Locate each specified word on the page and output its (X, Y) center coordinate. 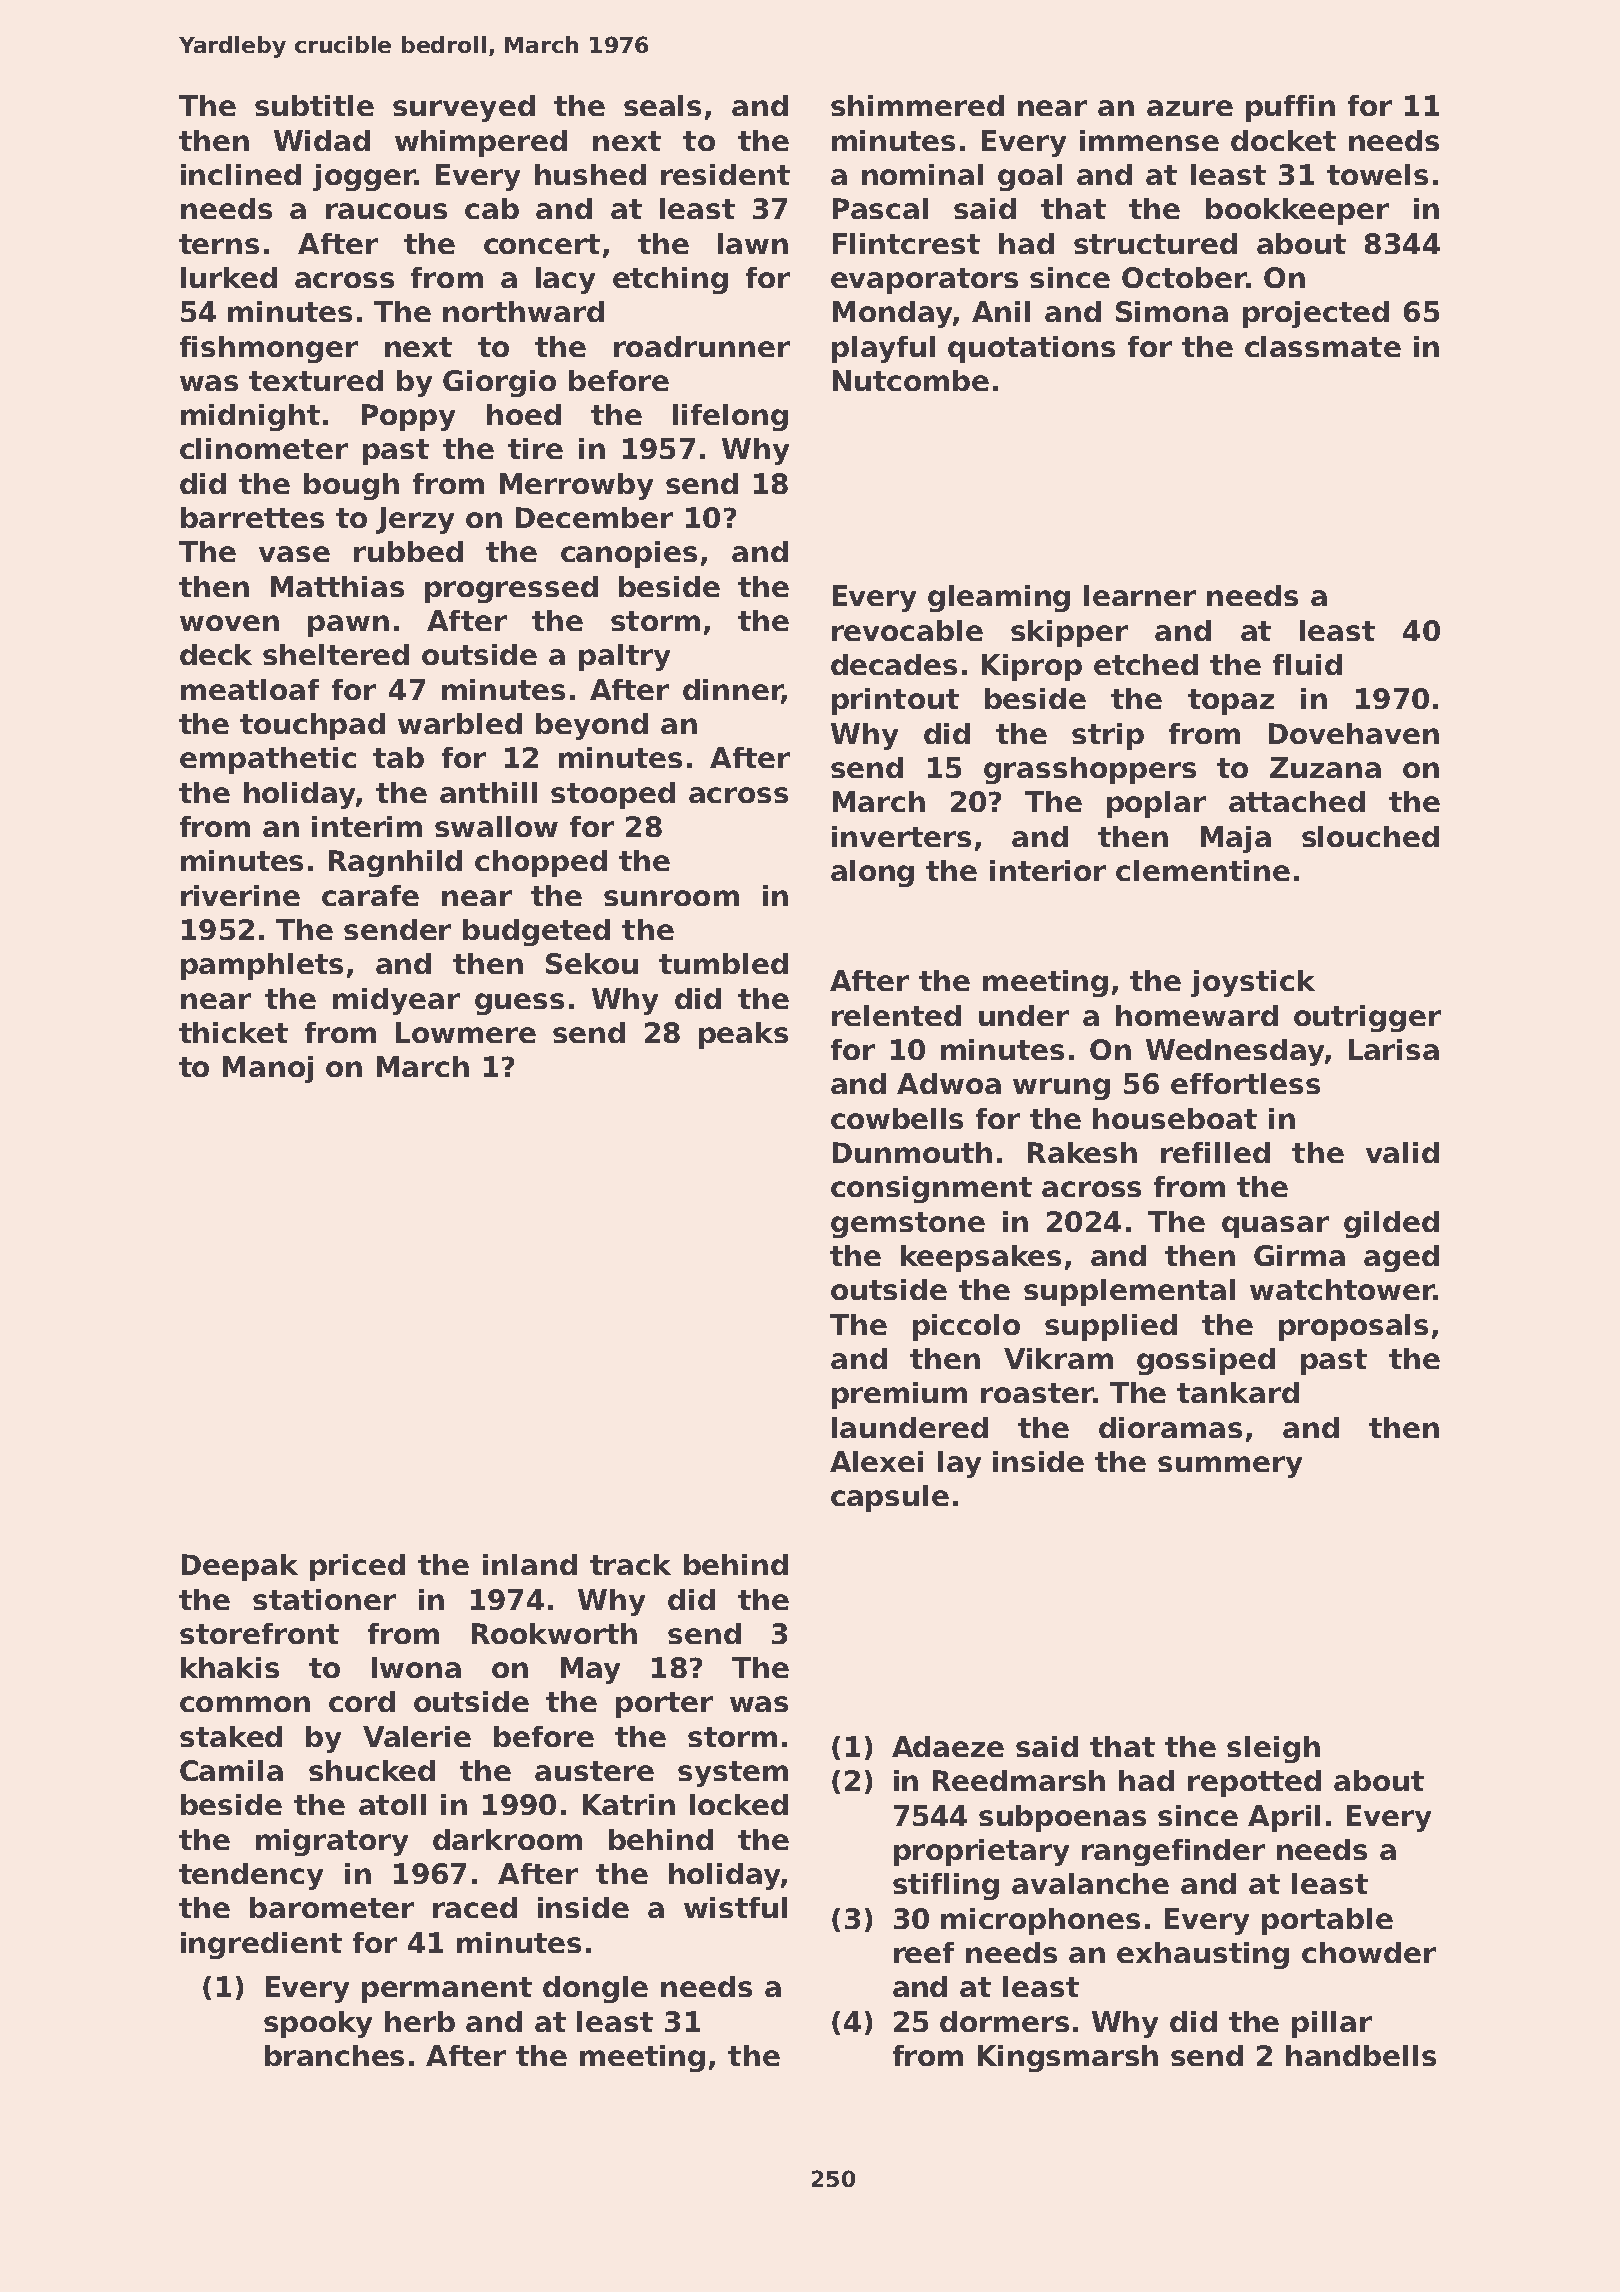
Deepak (240, 1567)
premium (899, 1395)
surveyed (464, 108)
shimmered (917, 105)
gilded (1391, 1224)
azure (1190, 108)
